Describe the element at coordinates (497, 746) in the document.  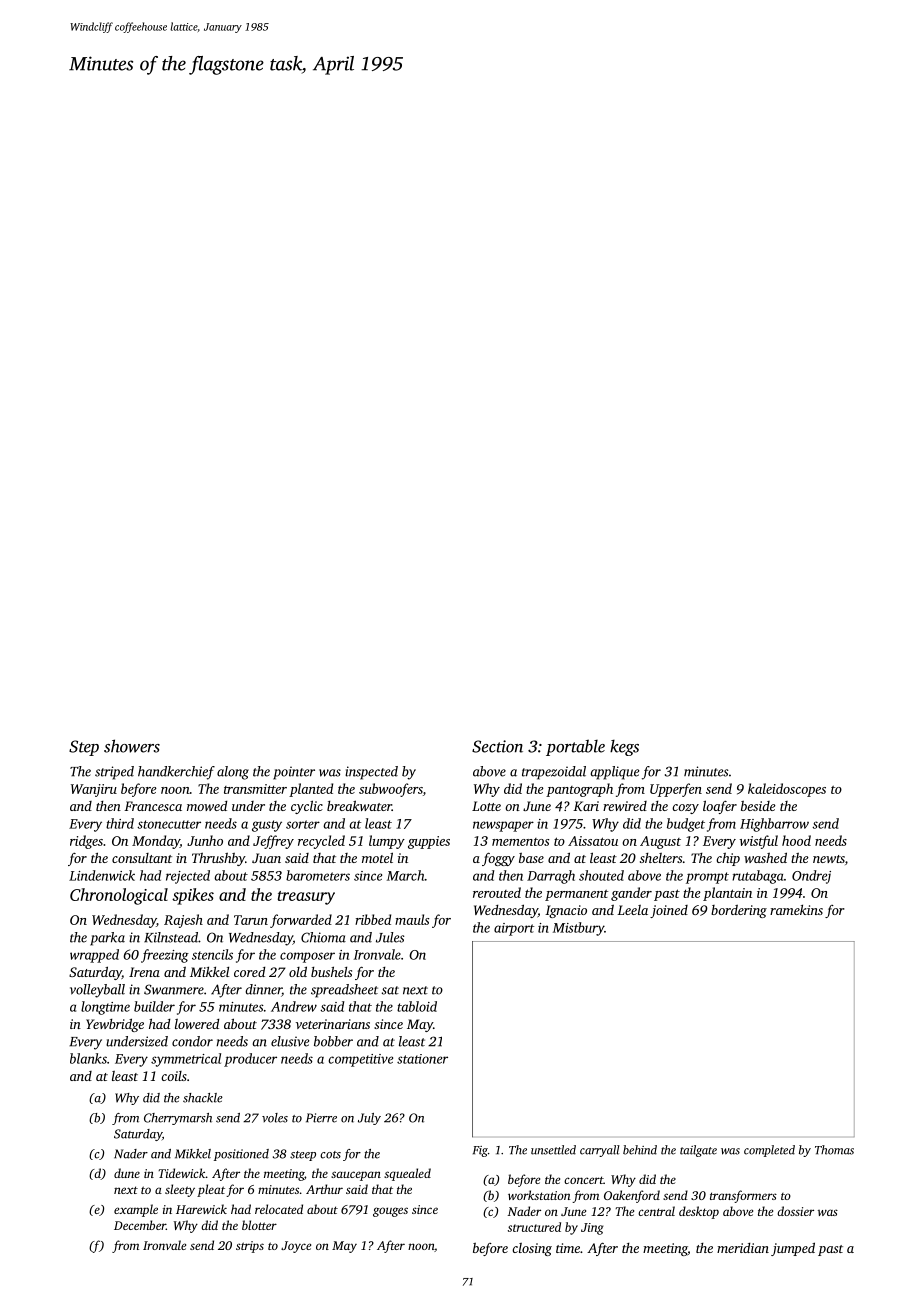
I see `Section` at that location.
